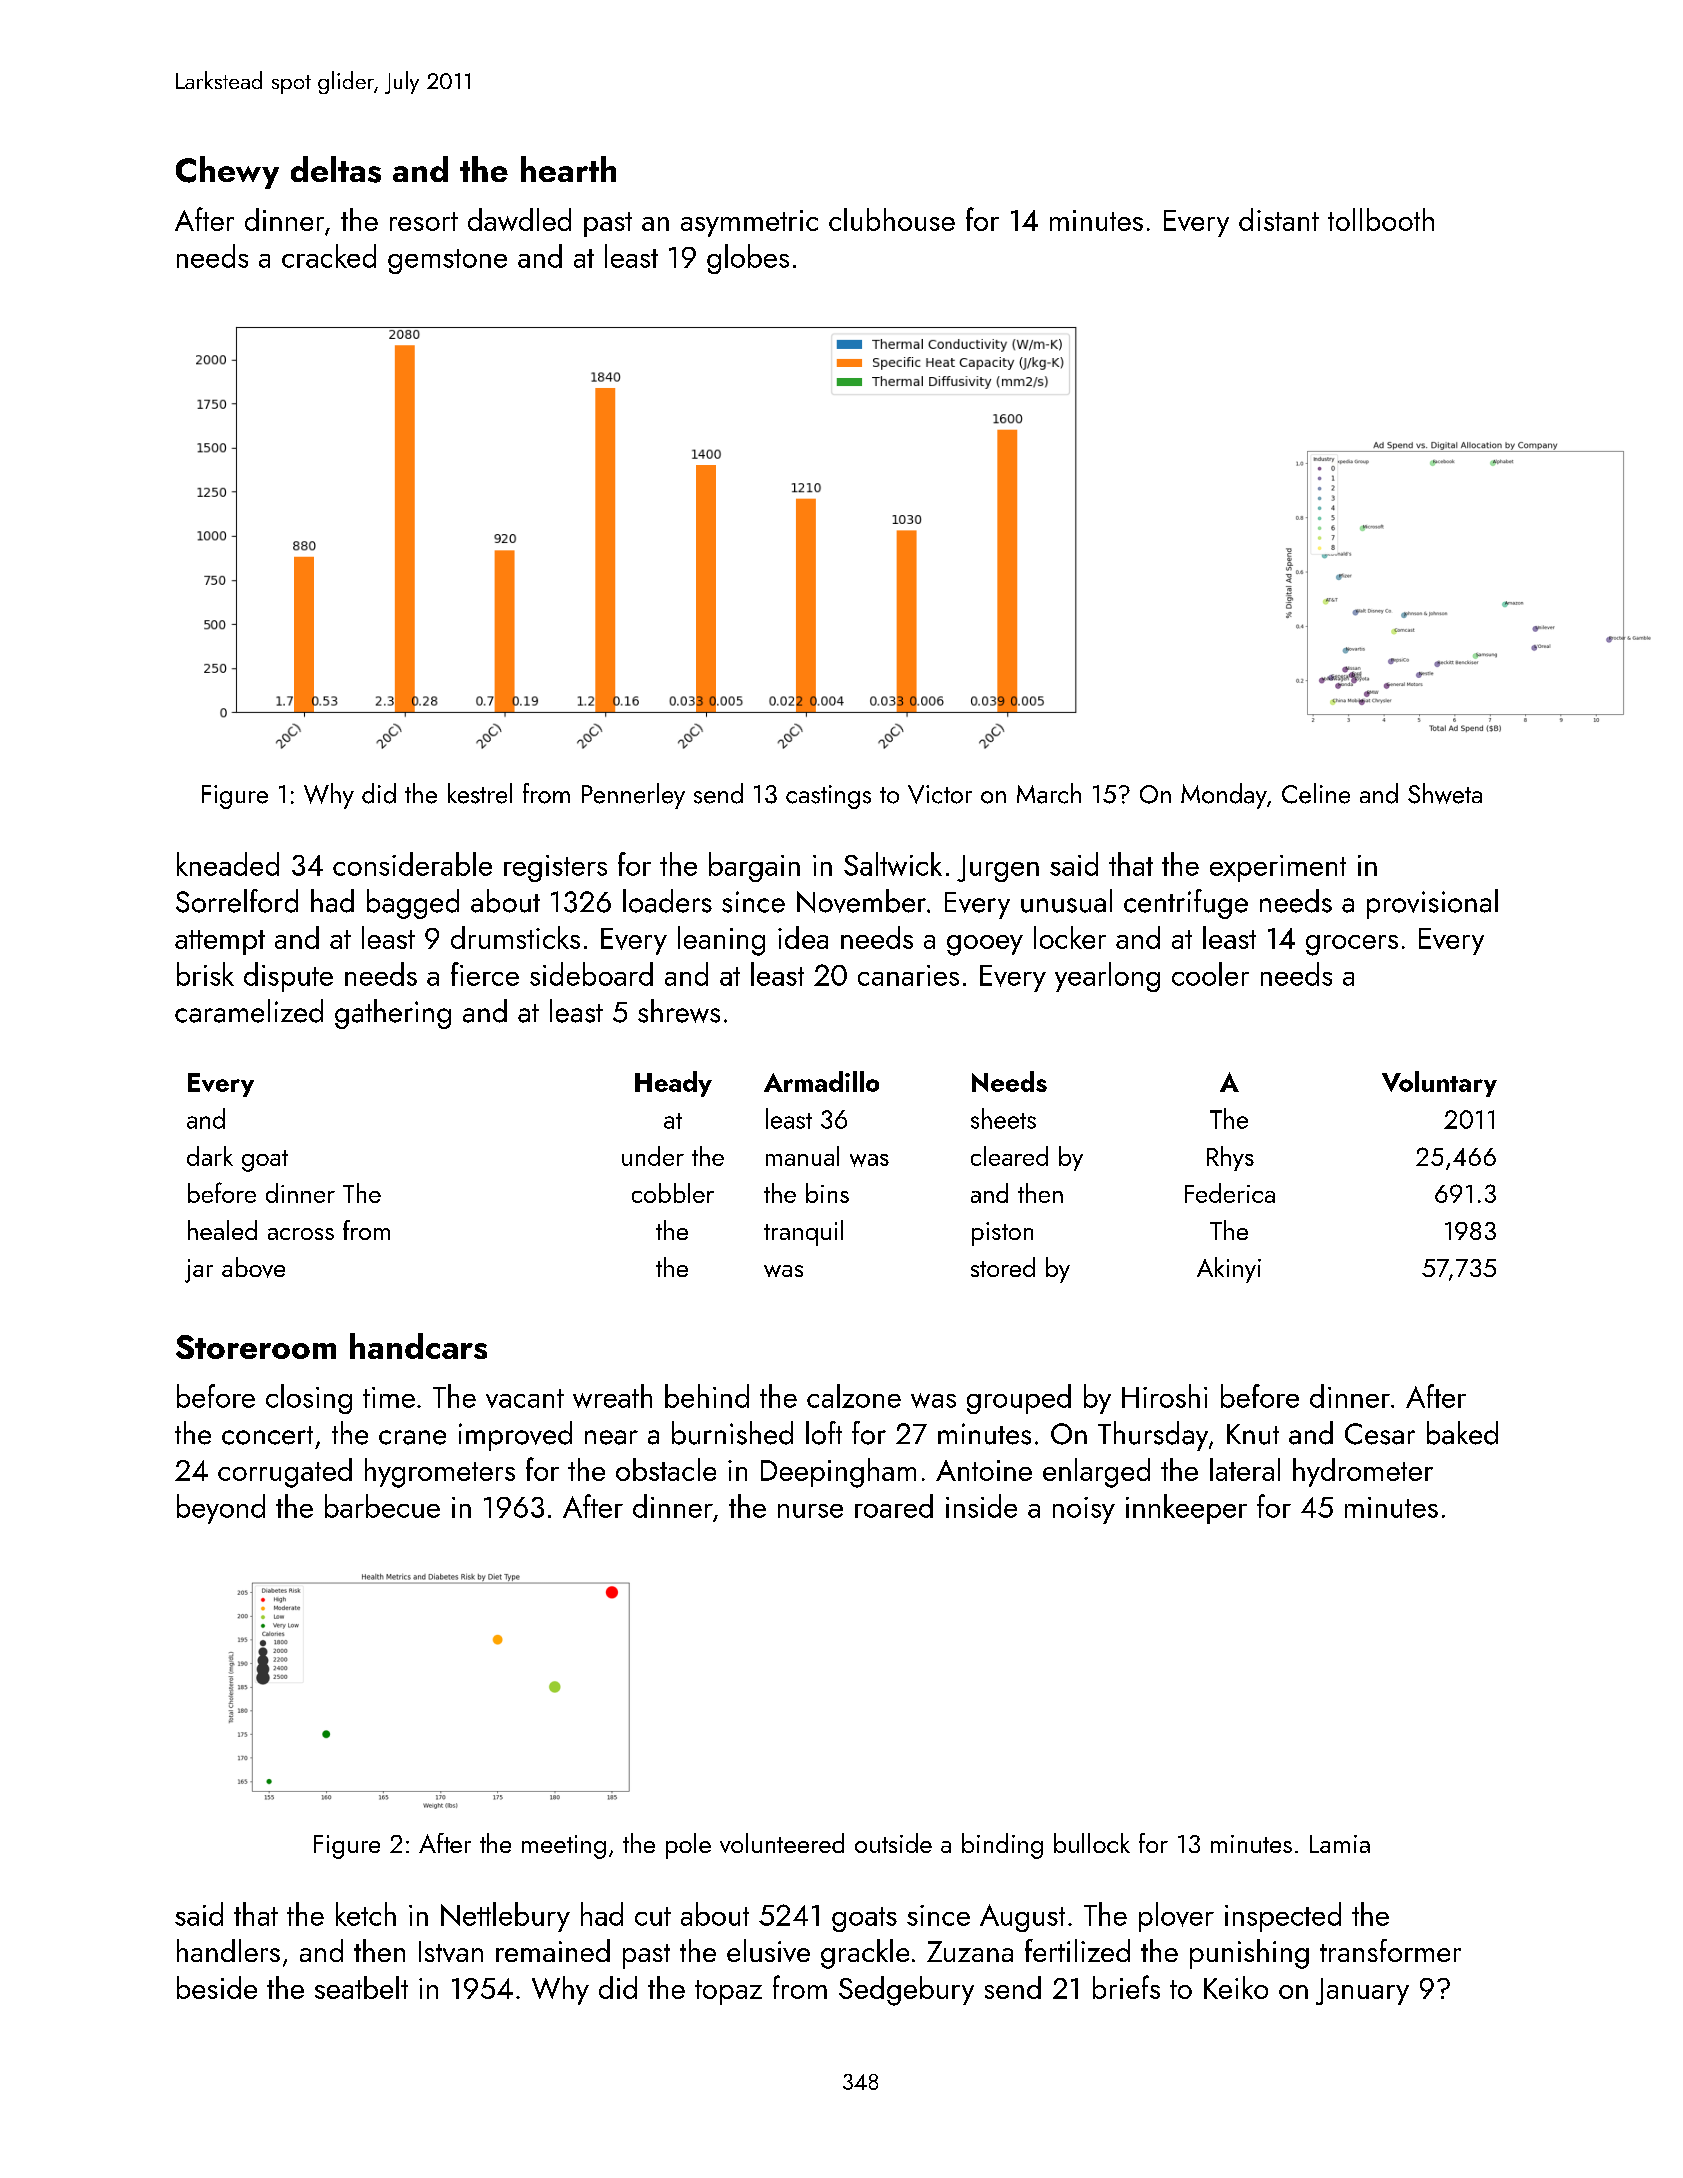 Image resolution: width=1683 pixels, height=2178 pixels. What do you see at coordinates (393, 1014) in the image?
I see `gathering` at bounding box center [393, 1014].
